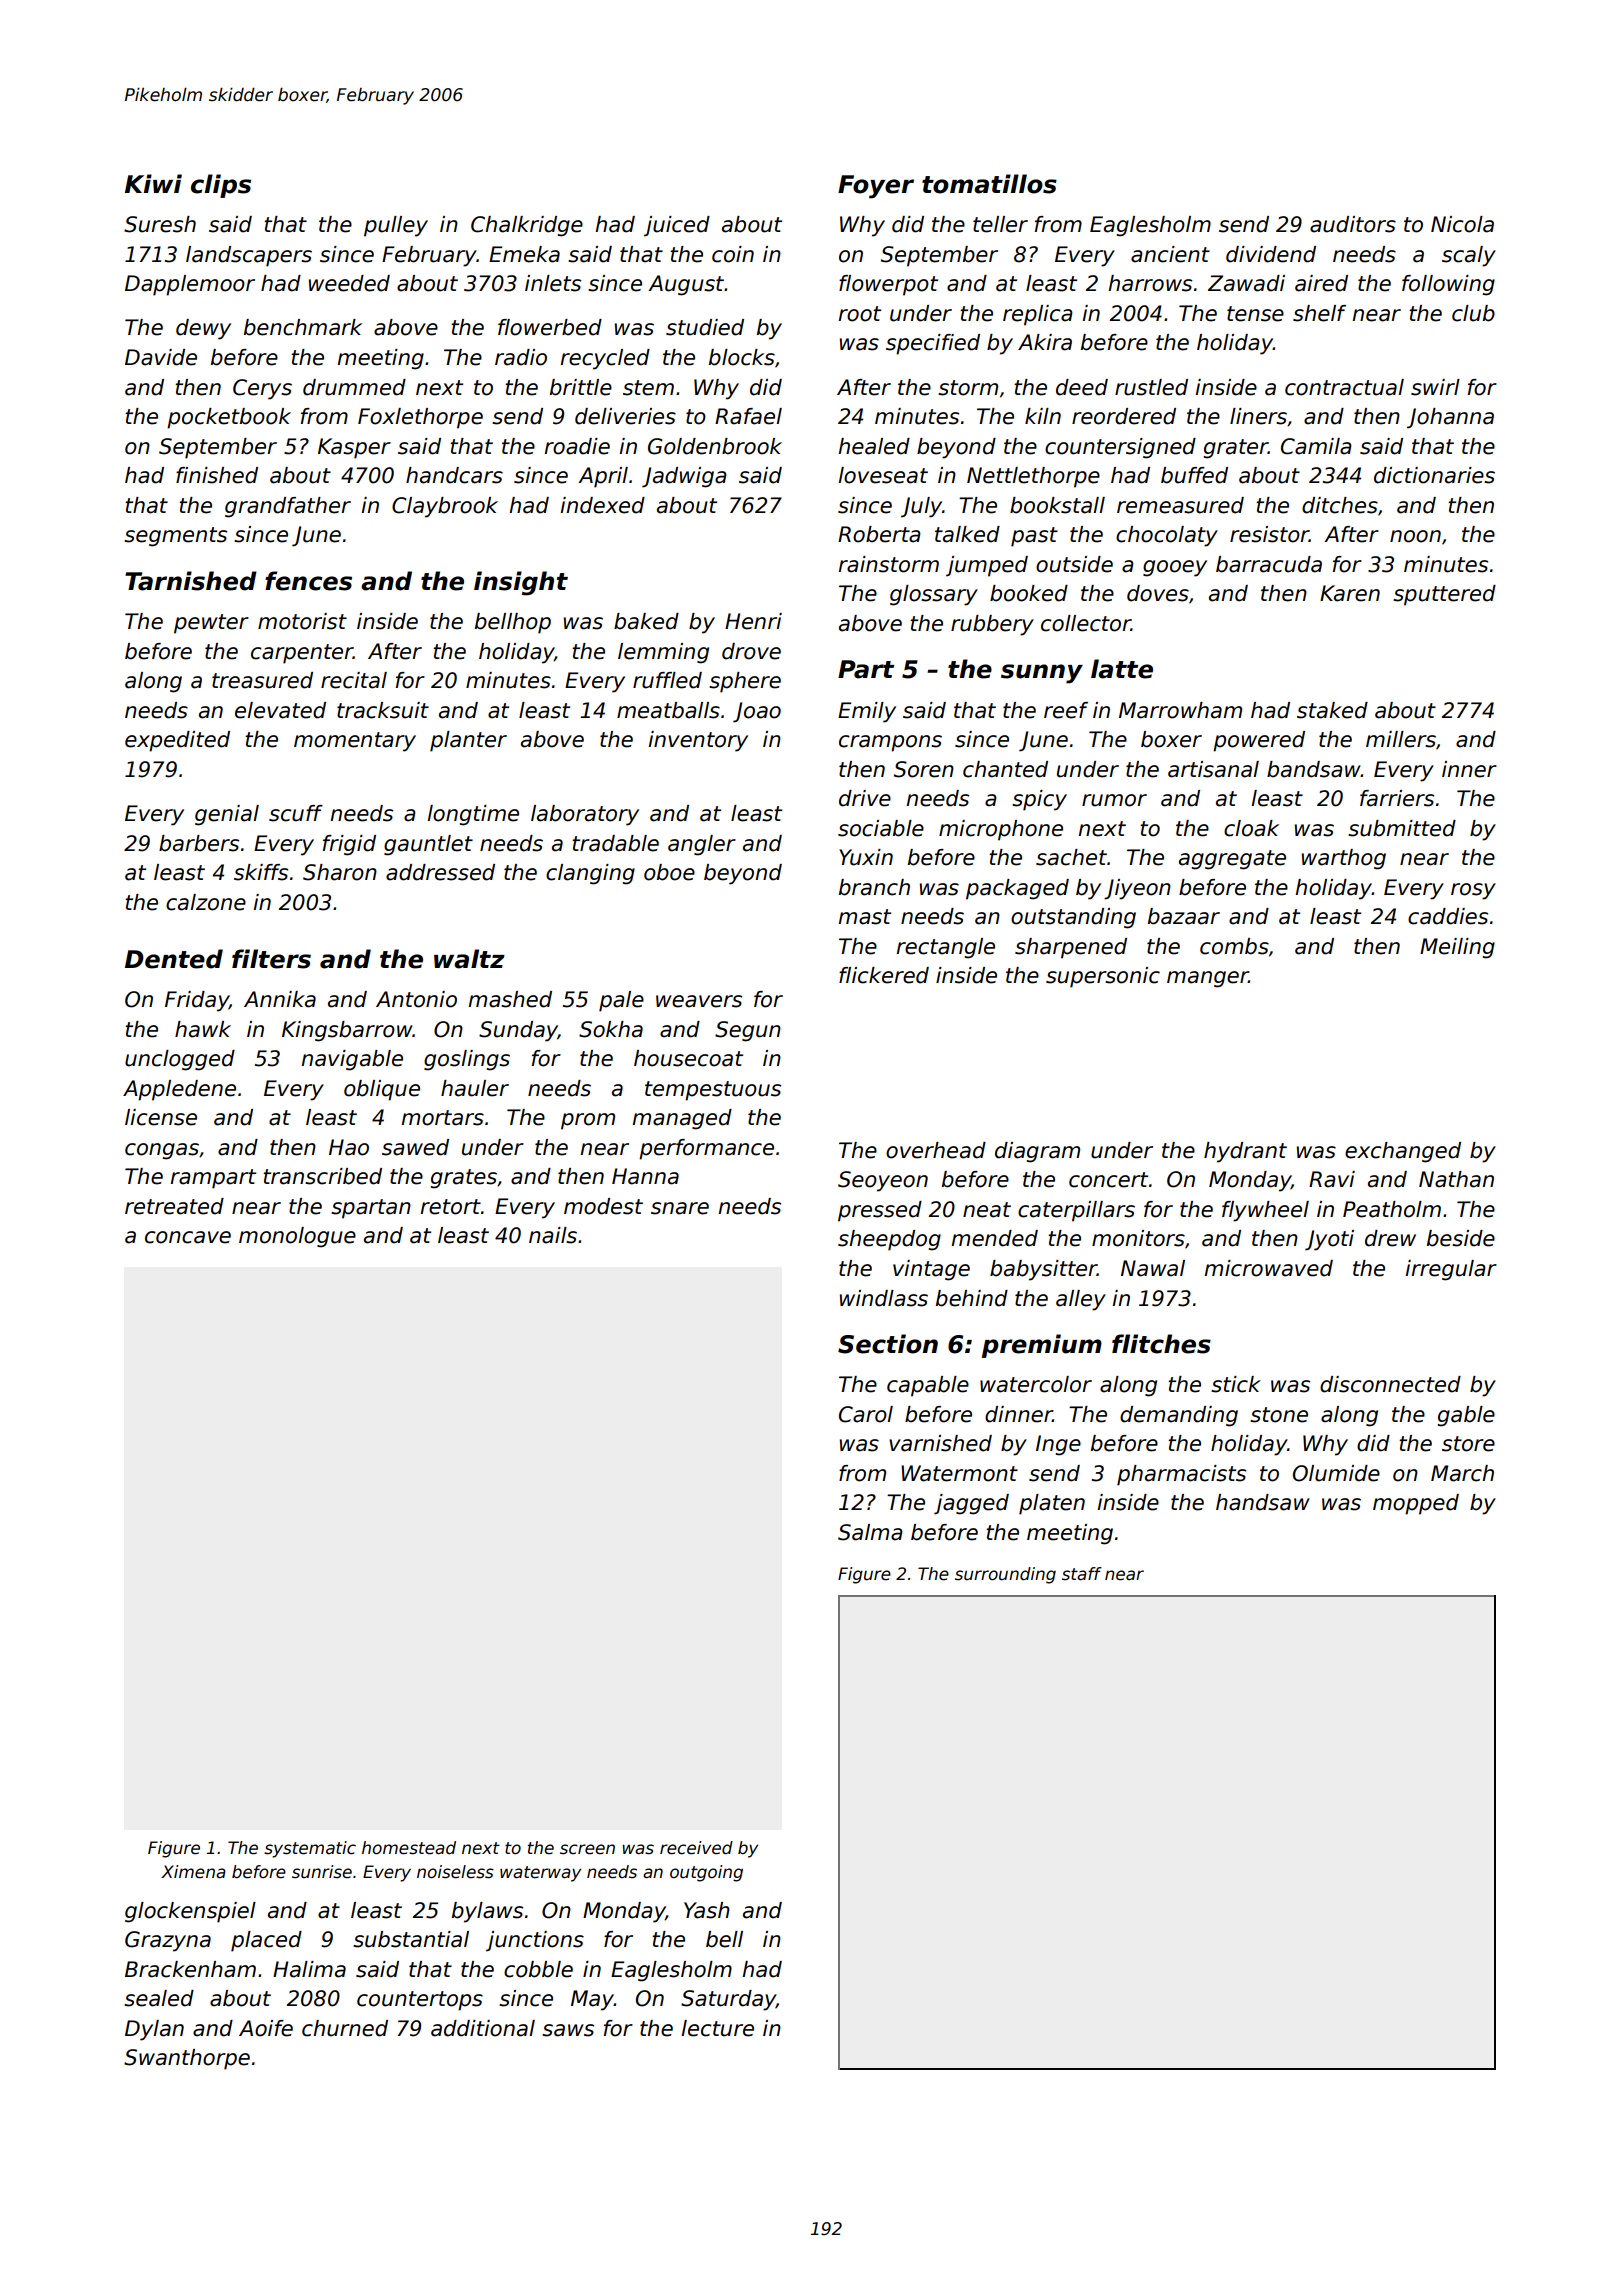  What do you see at coordinates (440, 872) in the screenshot?
I see `addressed` at bounding box center [440, 872].
